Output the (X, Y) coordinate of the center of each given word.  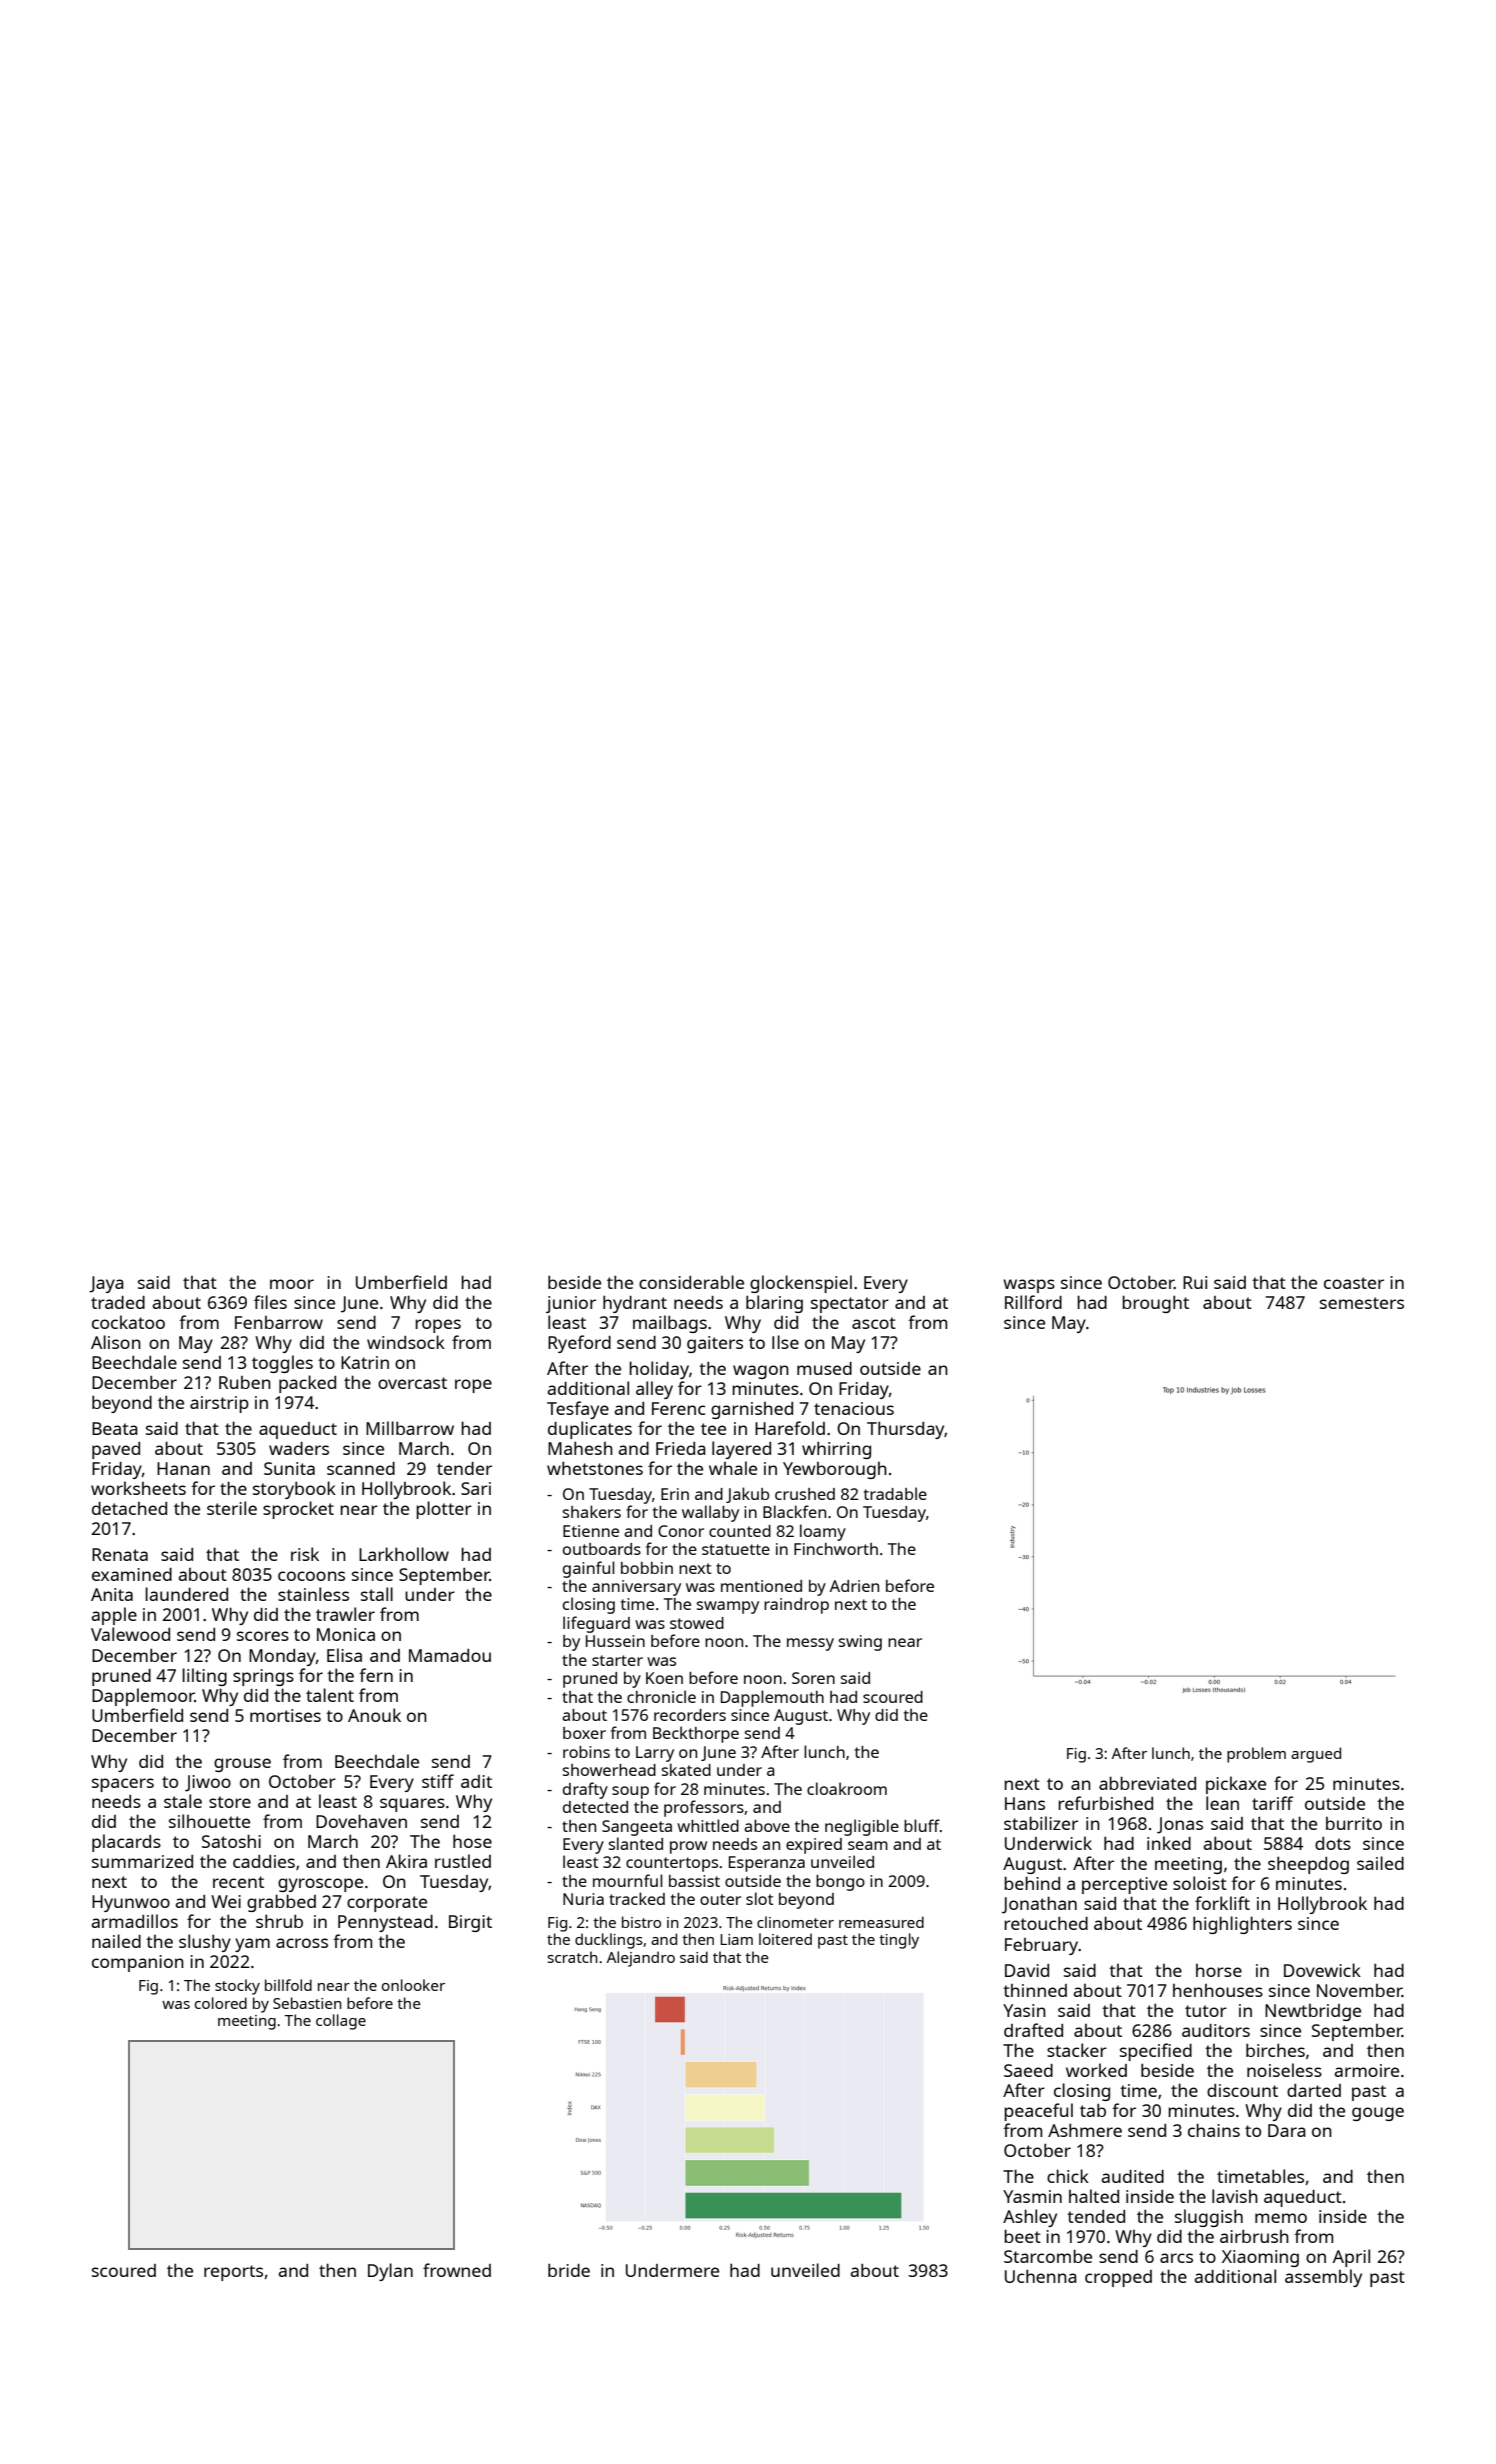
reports (233, 2273)
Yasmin (1032, 2196)
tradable (895, 1493)
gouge (1378, 2114)
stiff (438, 1781)
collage (341, 2022)
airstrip (219, 1404)
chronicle (661, 1696)
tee (713, 1429)
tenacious (854, 1408)
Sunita (289, 1468)
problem (1256, 1755)
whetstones (595, 1468)
